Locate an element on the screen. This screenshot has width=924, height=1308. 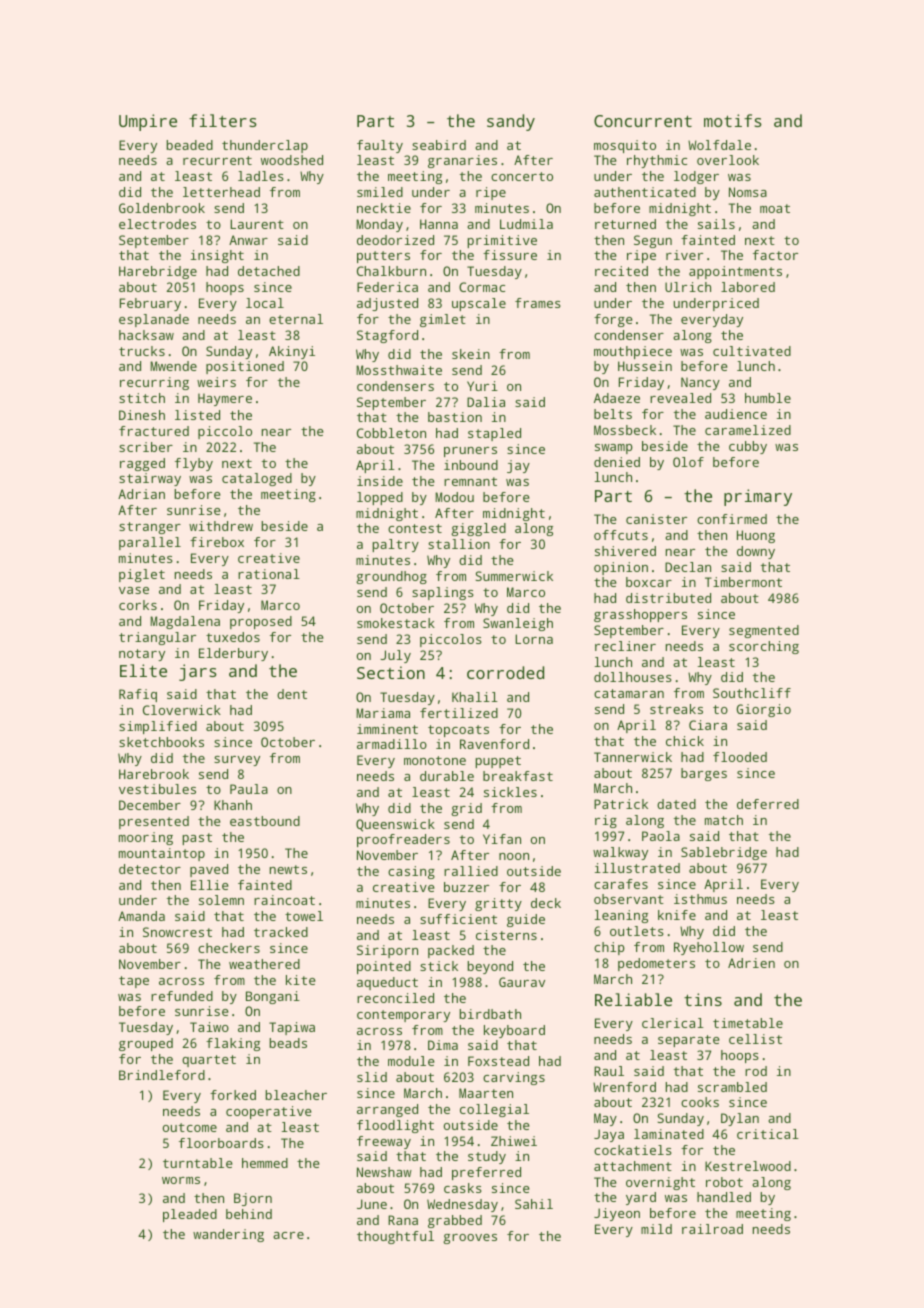
sandy is located at coordinates (511, 122).
